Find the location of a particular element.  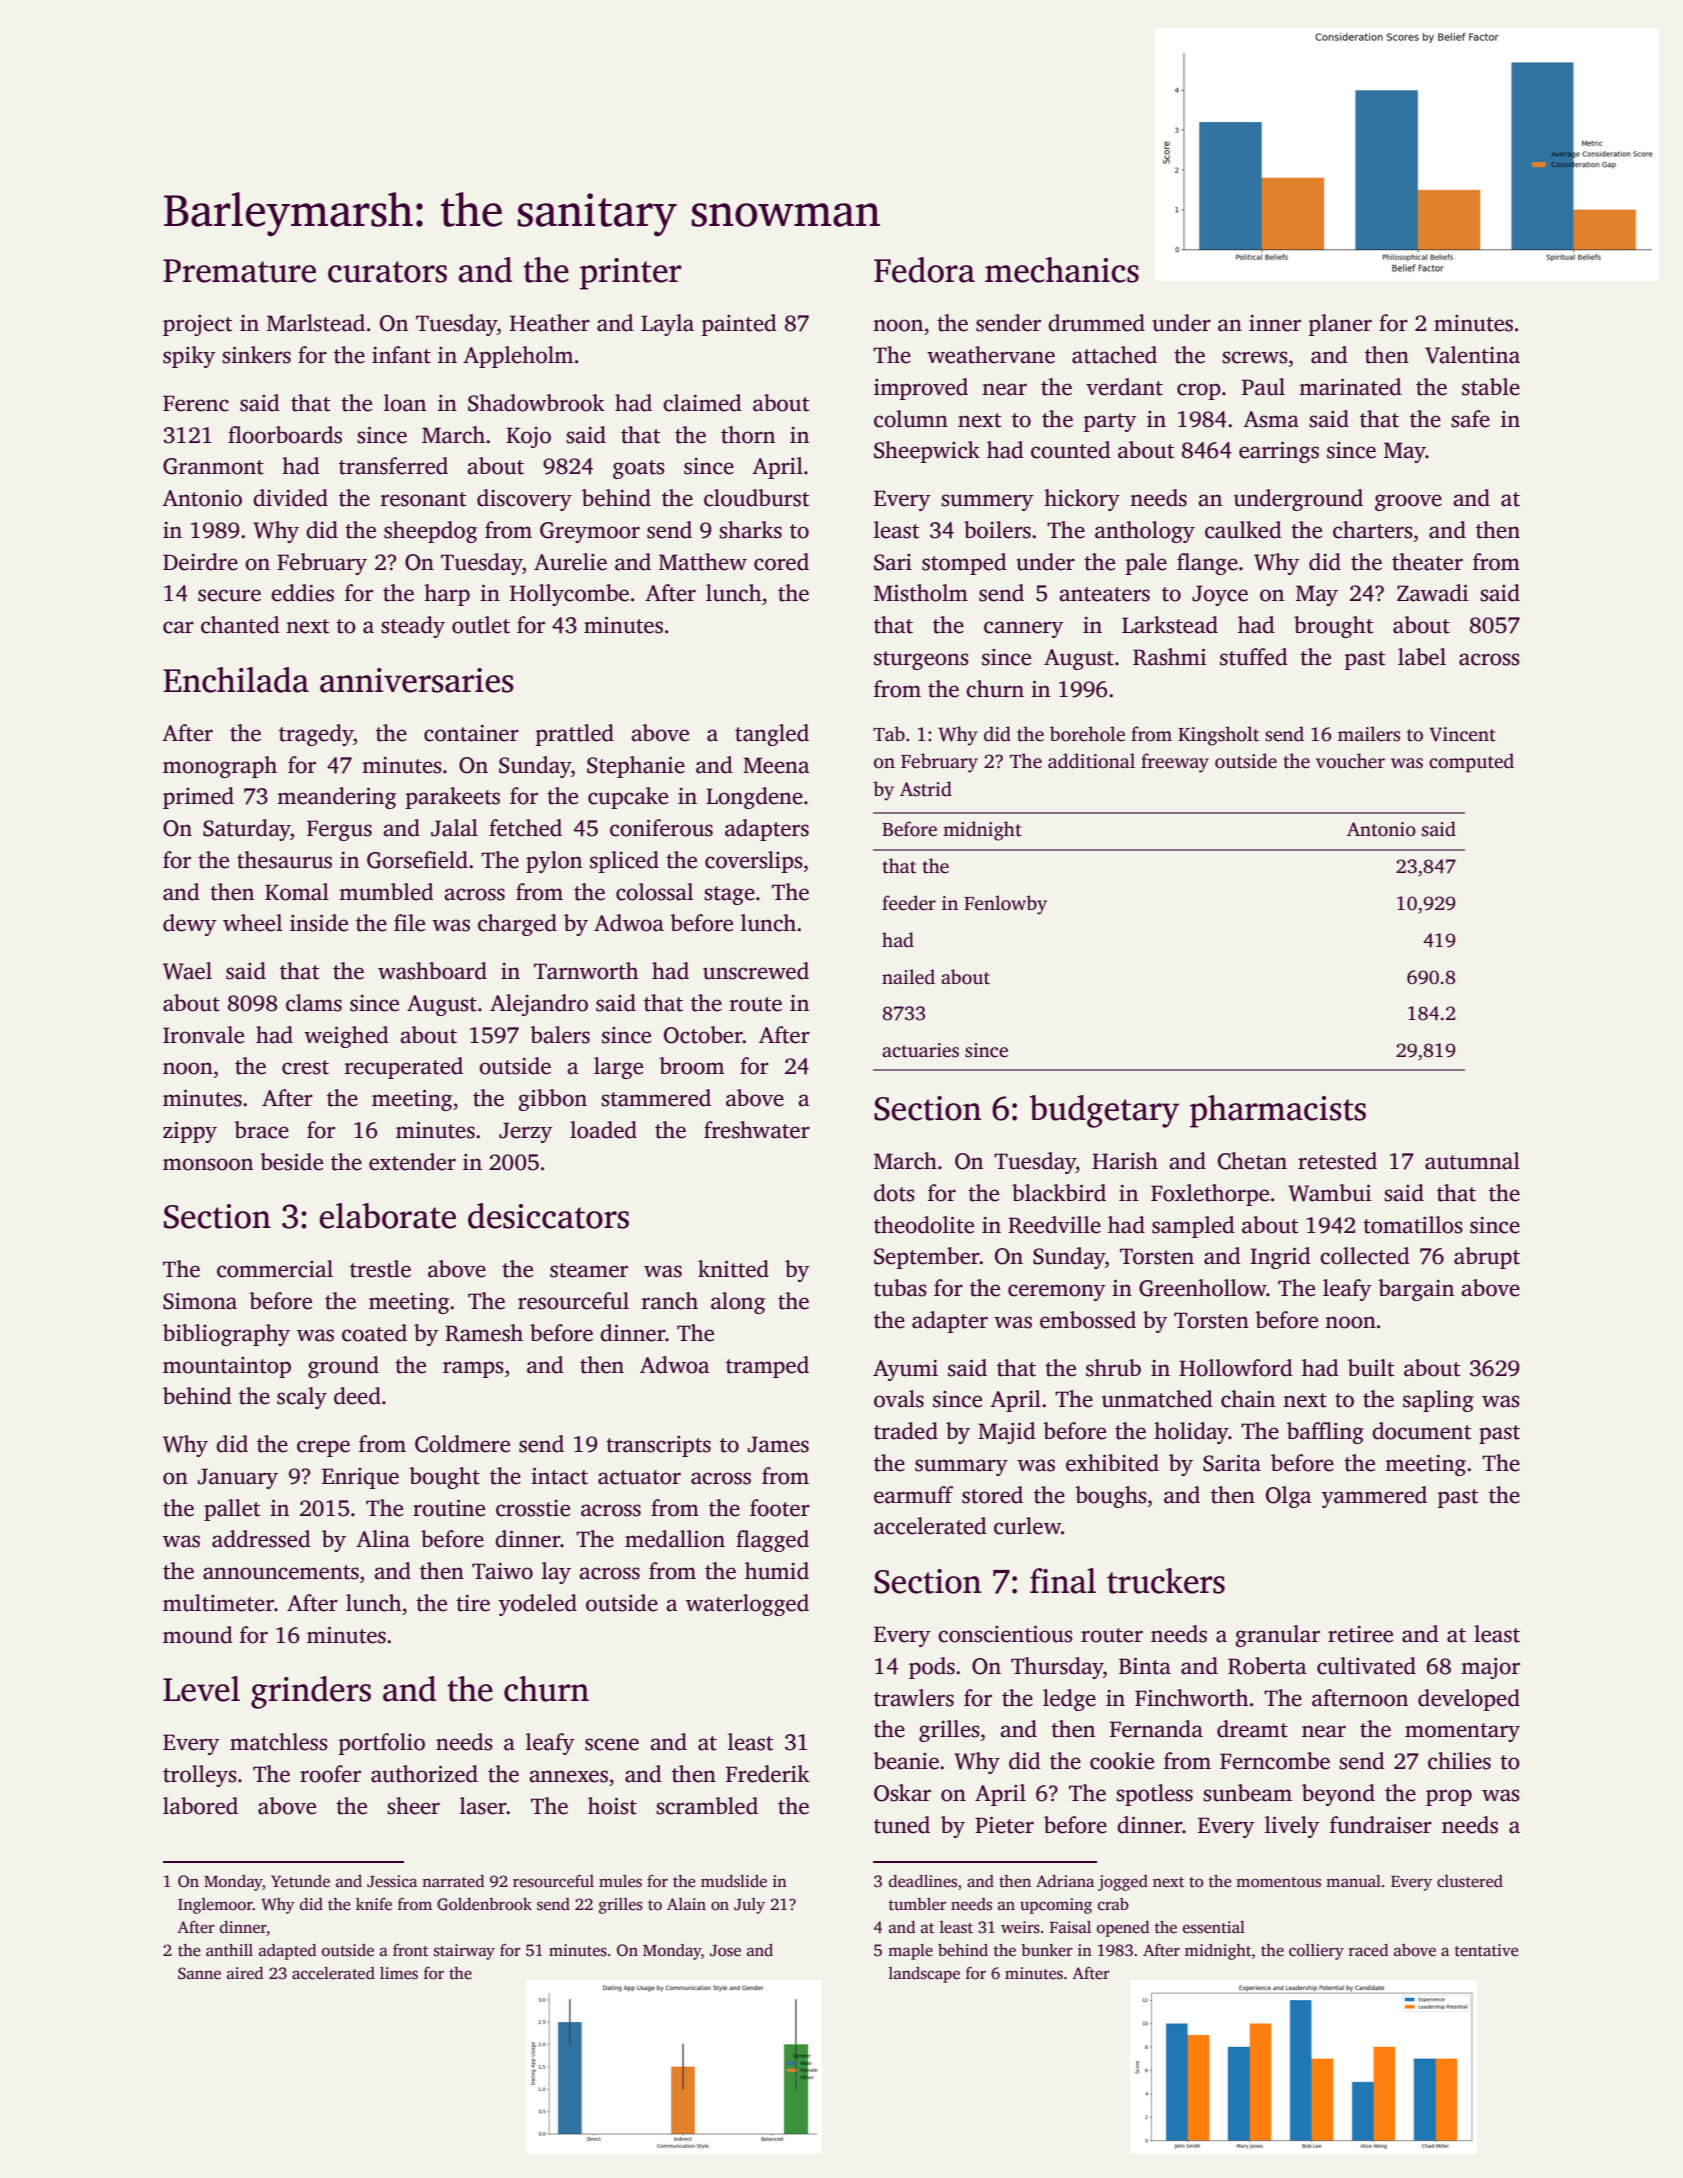

multimeter is located at coordinates (218, 1603).
